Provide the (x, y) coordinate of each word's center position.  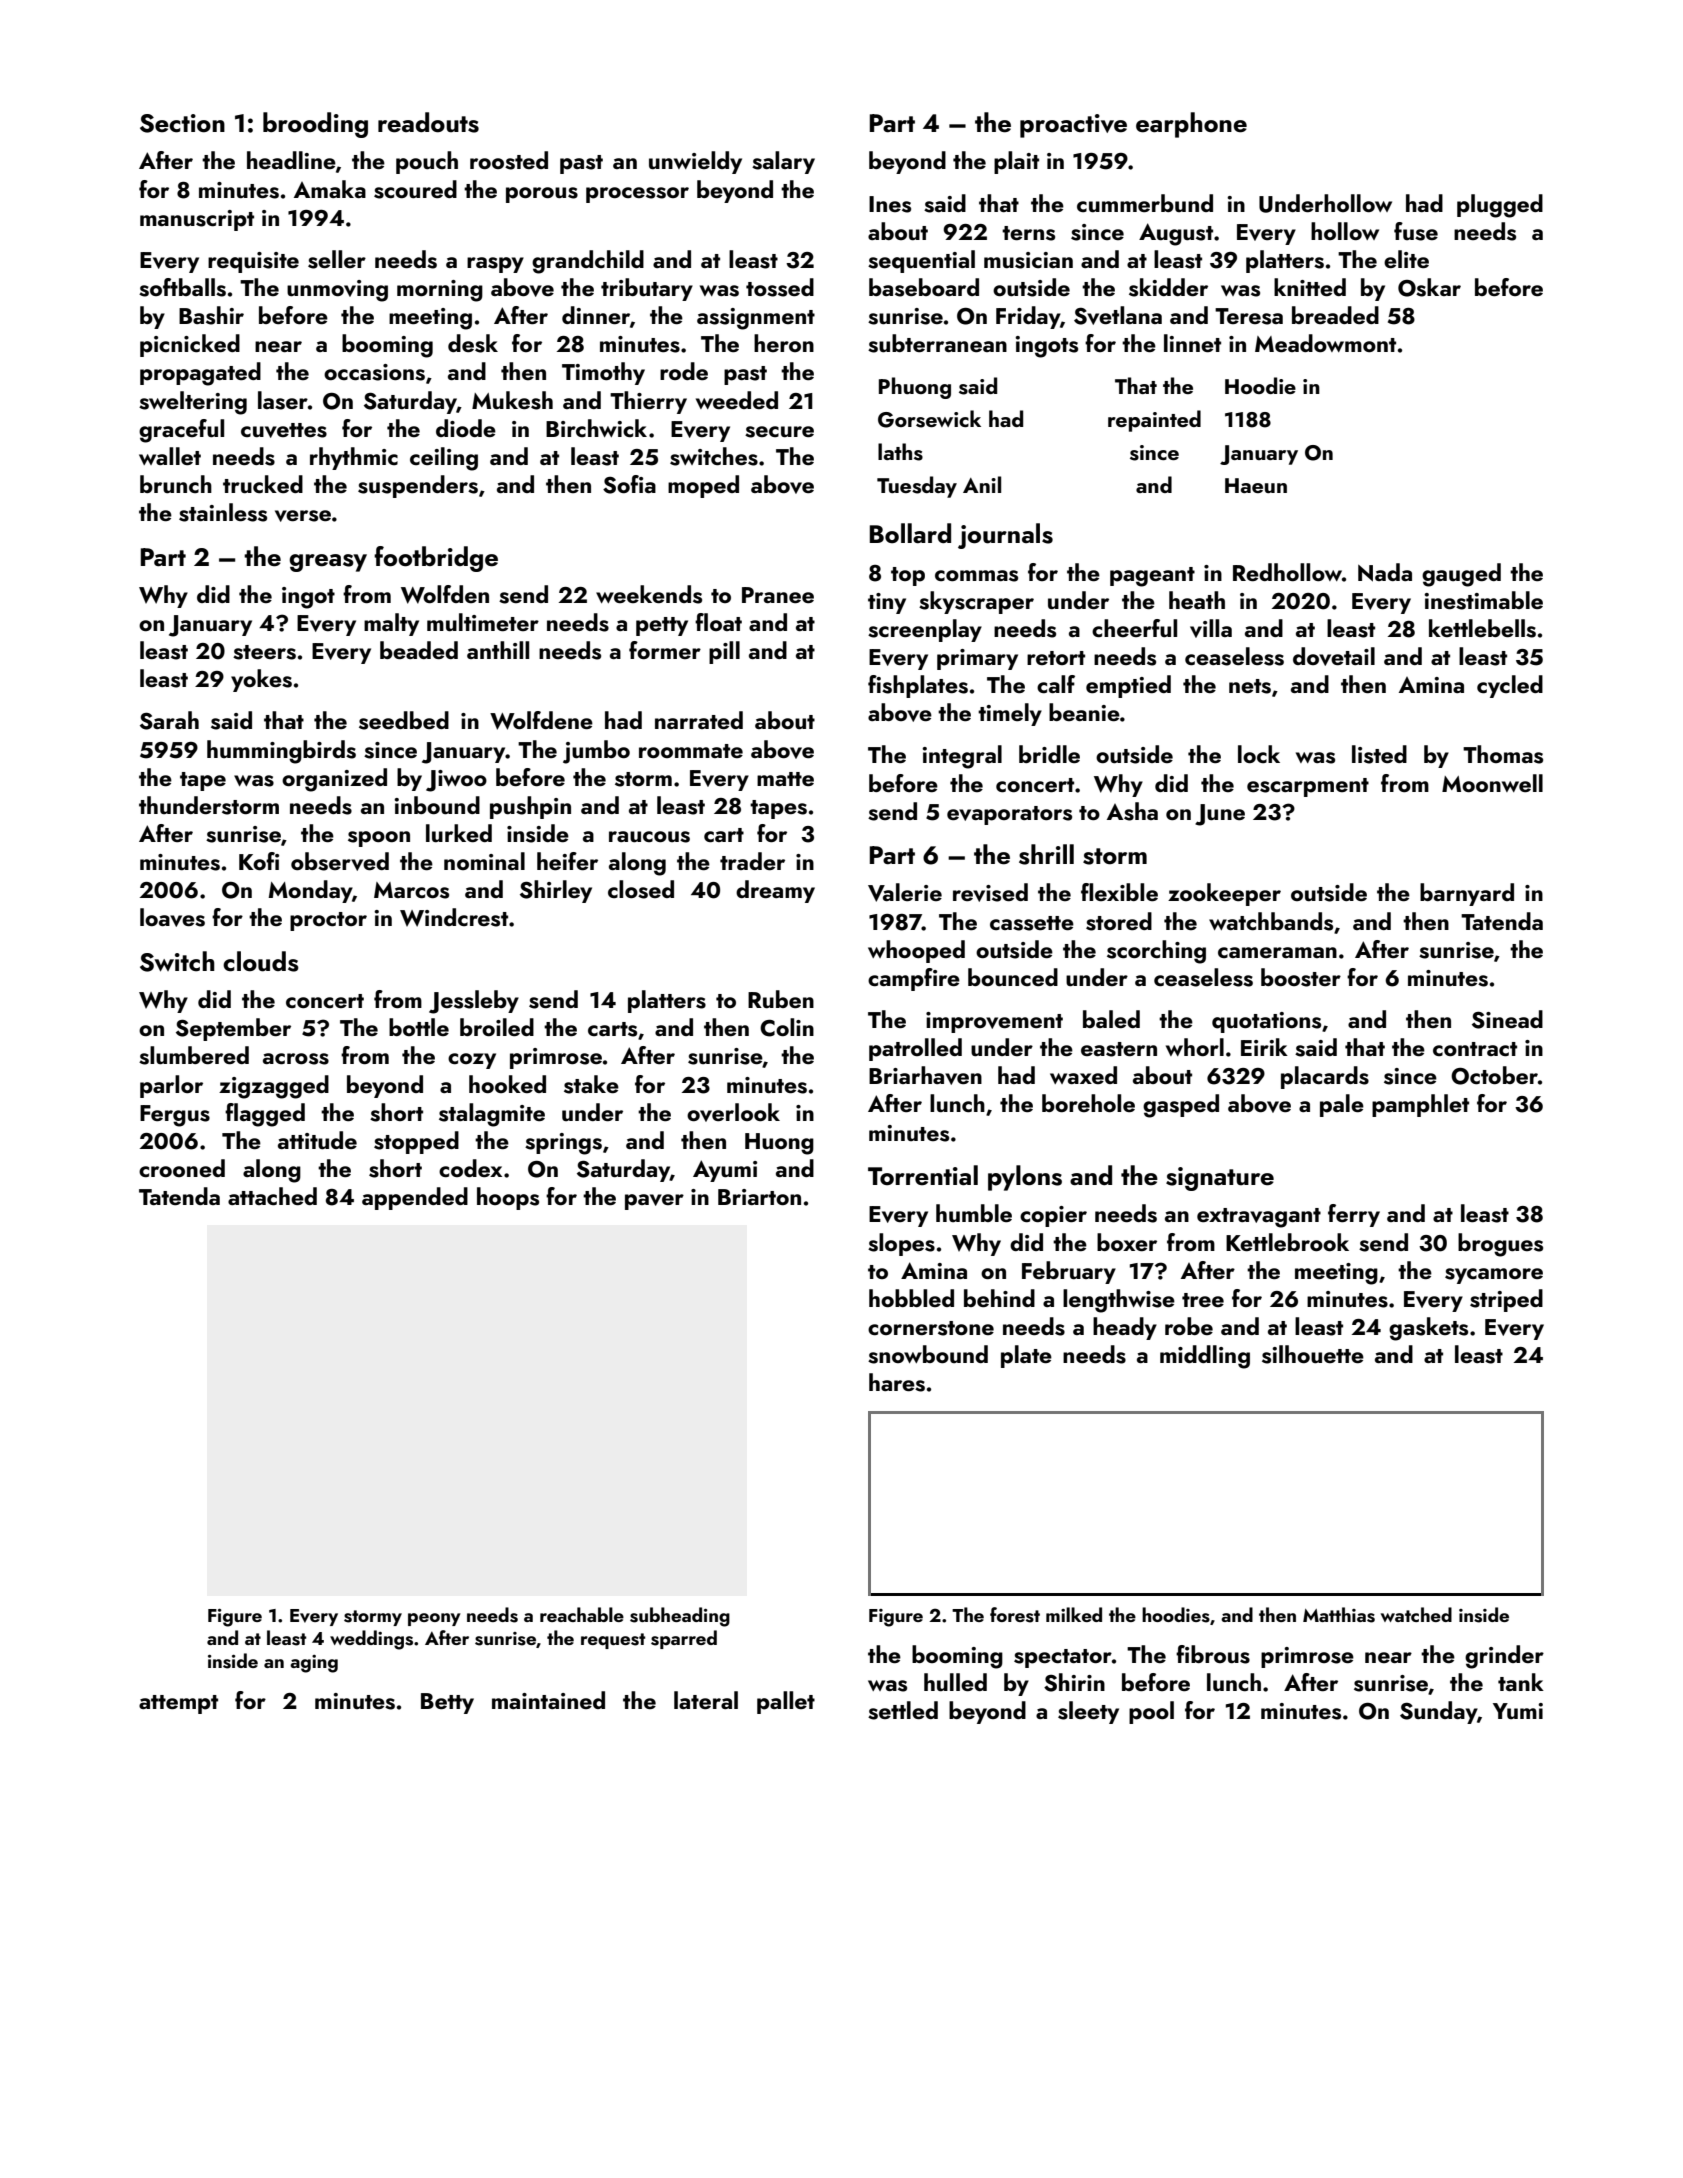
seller (337, 259)
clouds (261, 961)
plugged (1500, 206)
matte (785, 779)
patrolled (915, 1049)
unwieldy (695, 162)
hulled (955, 1682)
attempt (178, 1704)
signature (1220, 1179)
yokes (261, 680)
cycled (1510, 686)
